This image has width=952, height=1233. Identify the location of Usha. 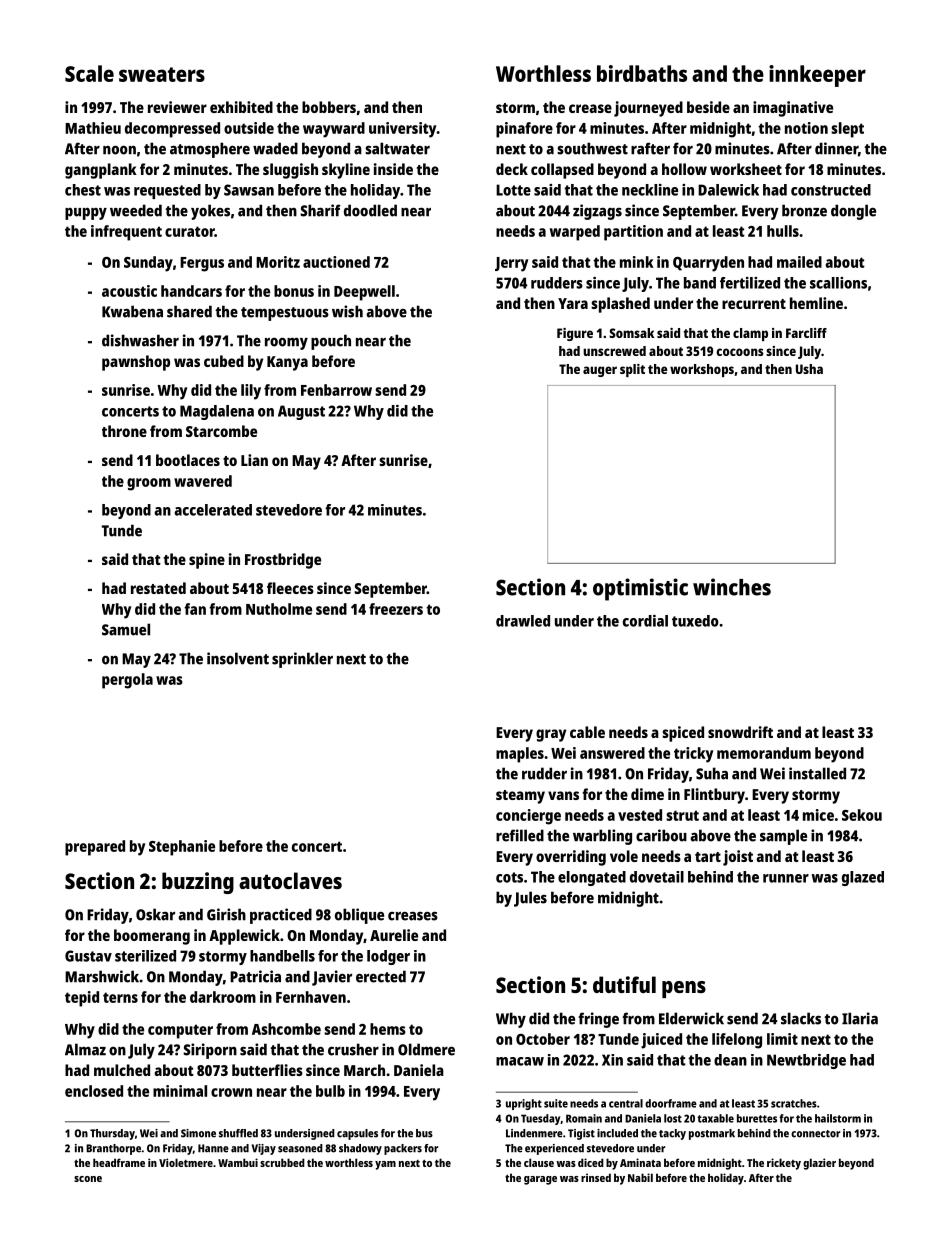
(809, 369).
